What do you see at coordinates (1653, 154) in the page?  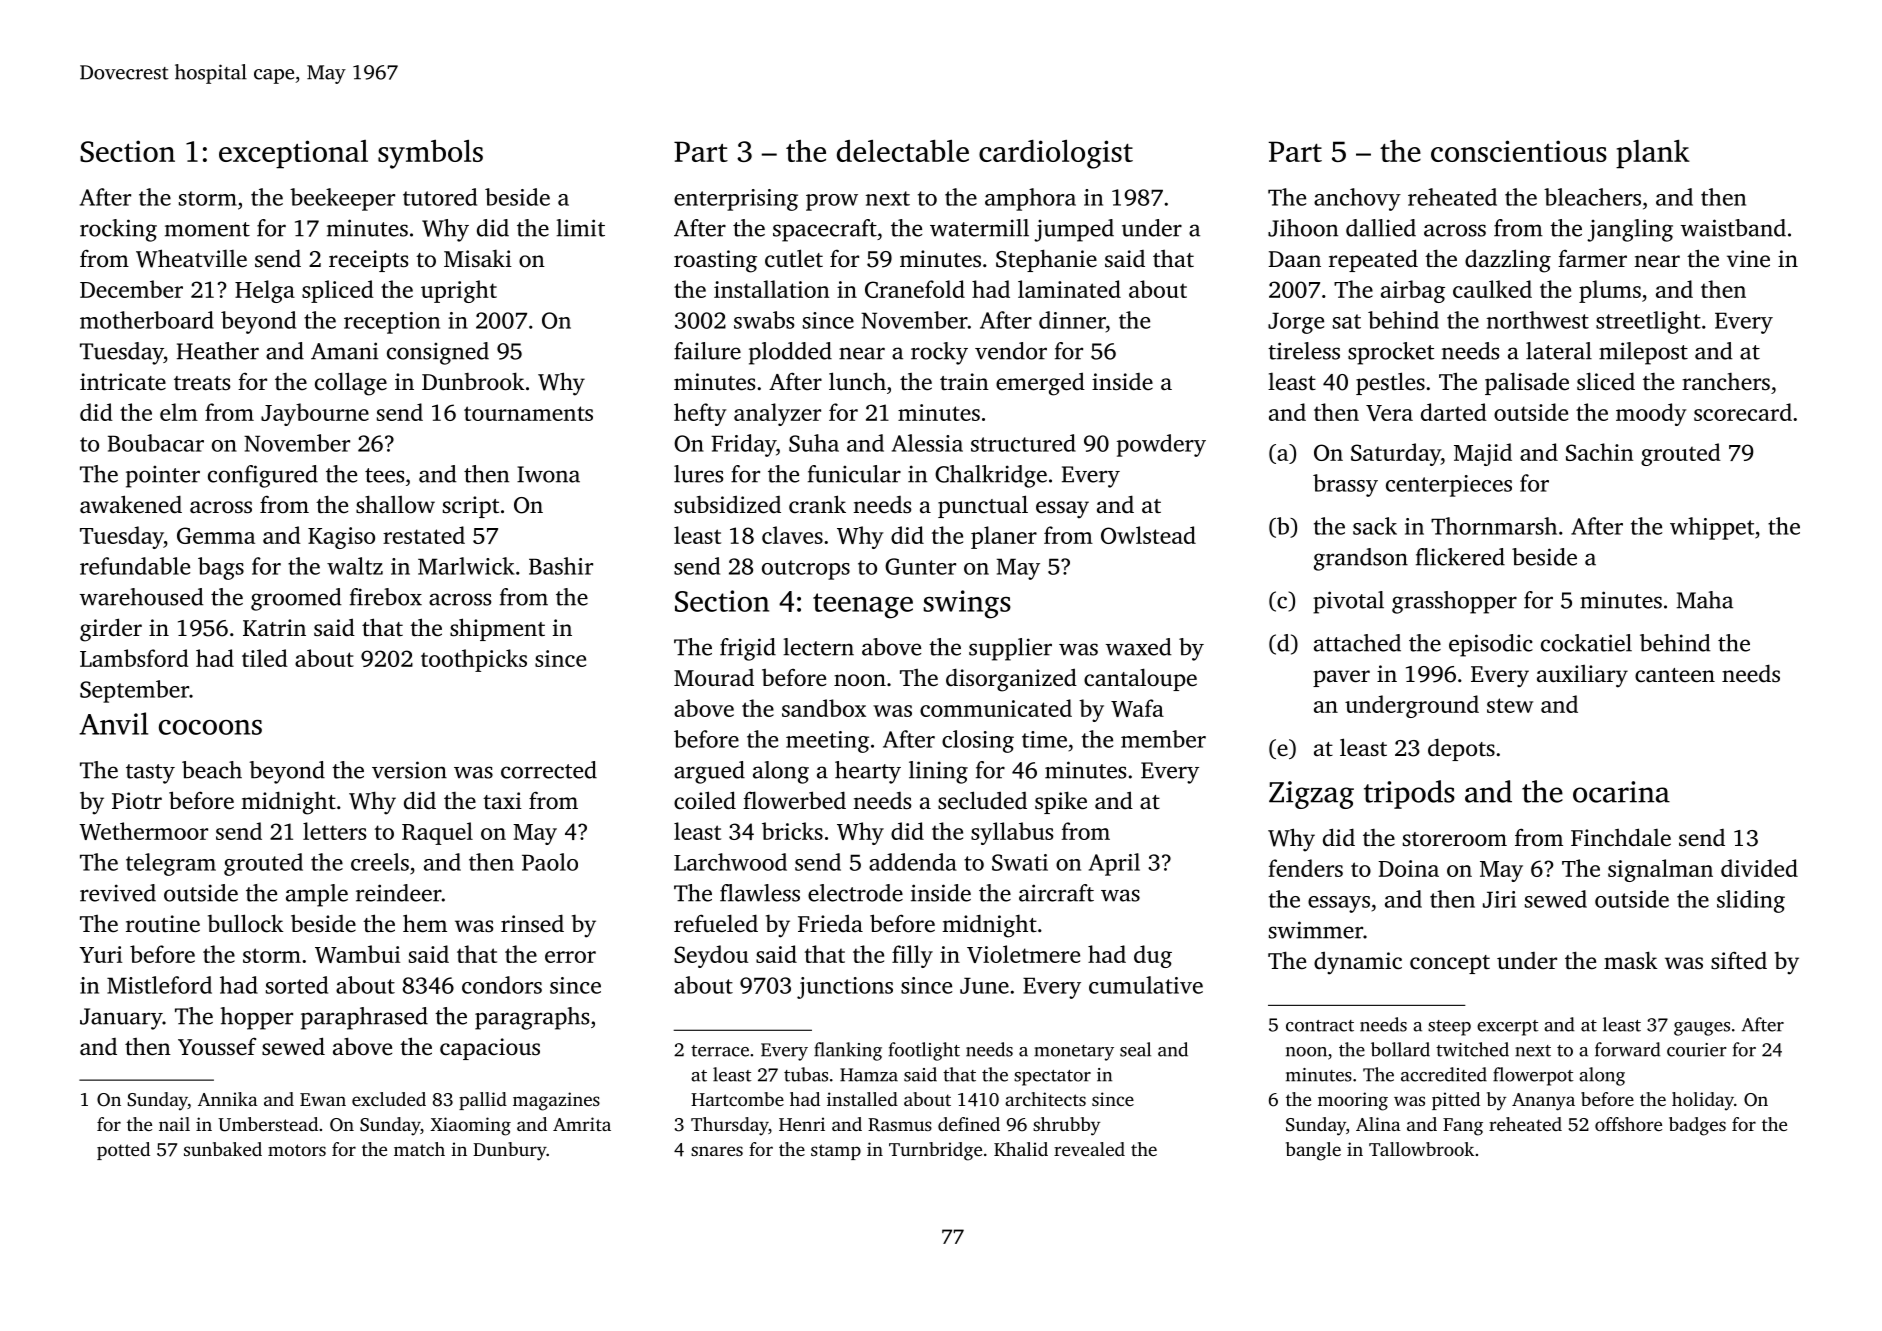 I see `plank` at bounding box center [1653, 154].
